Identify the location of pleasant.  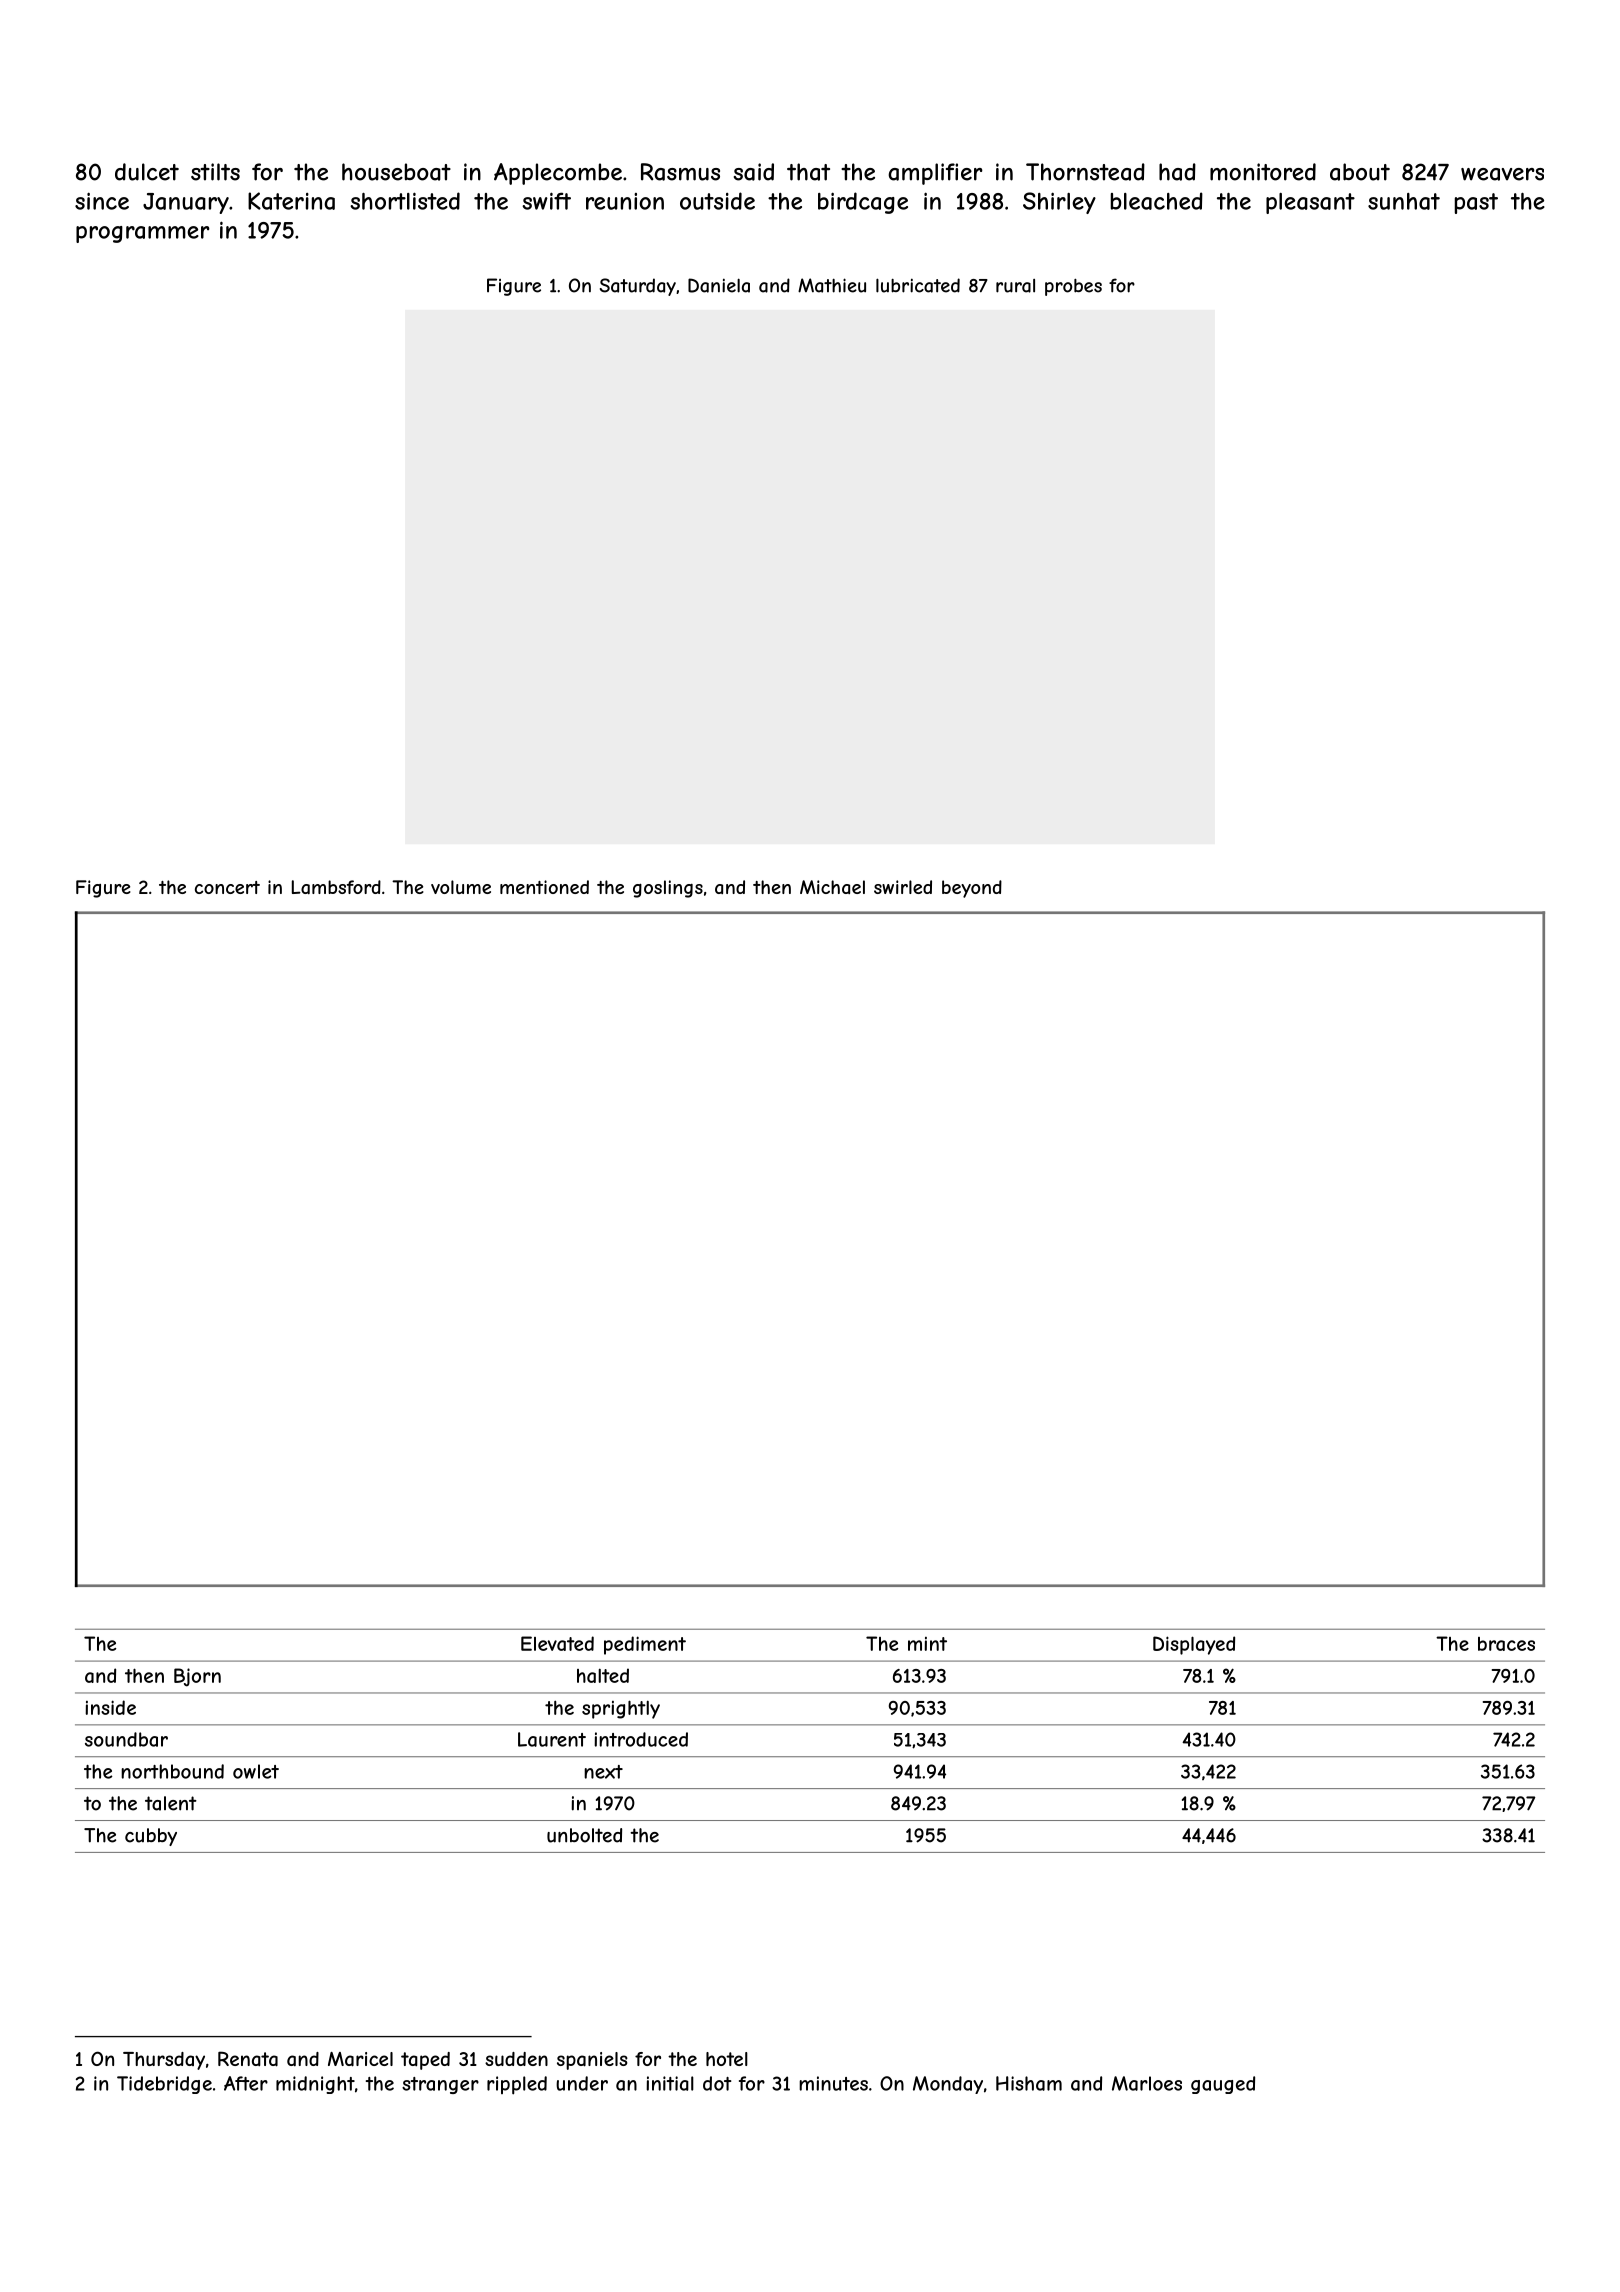
(1310, 203).
